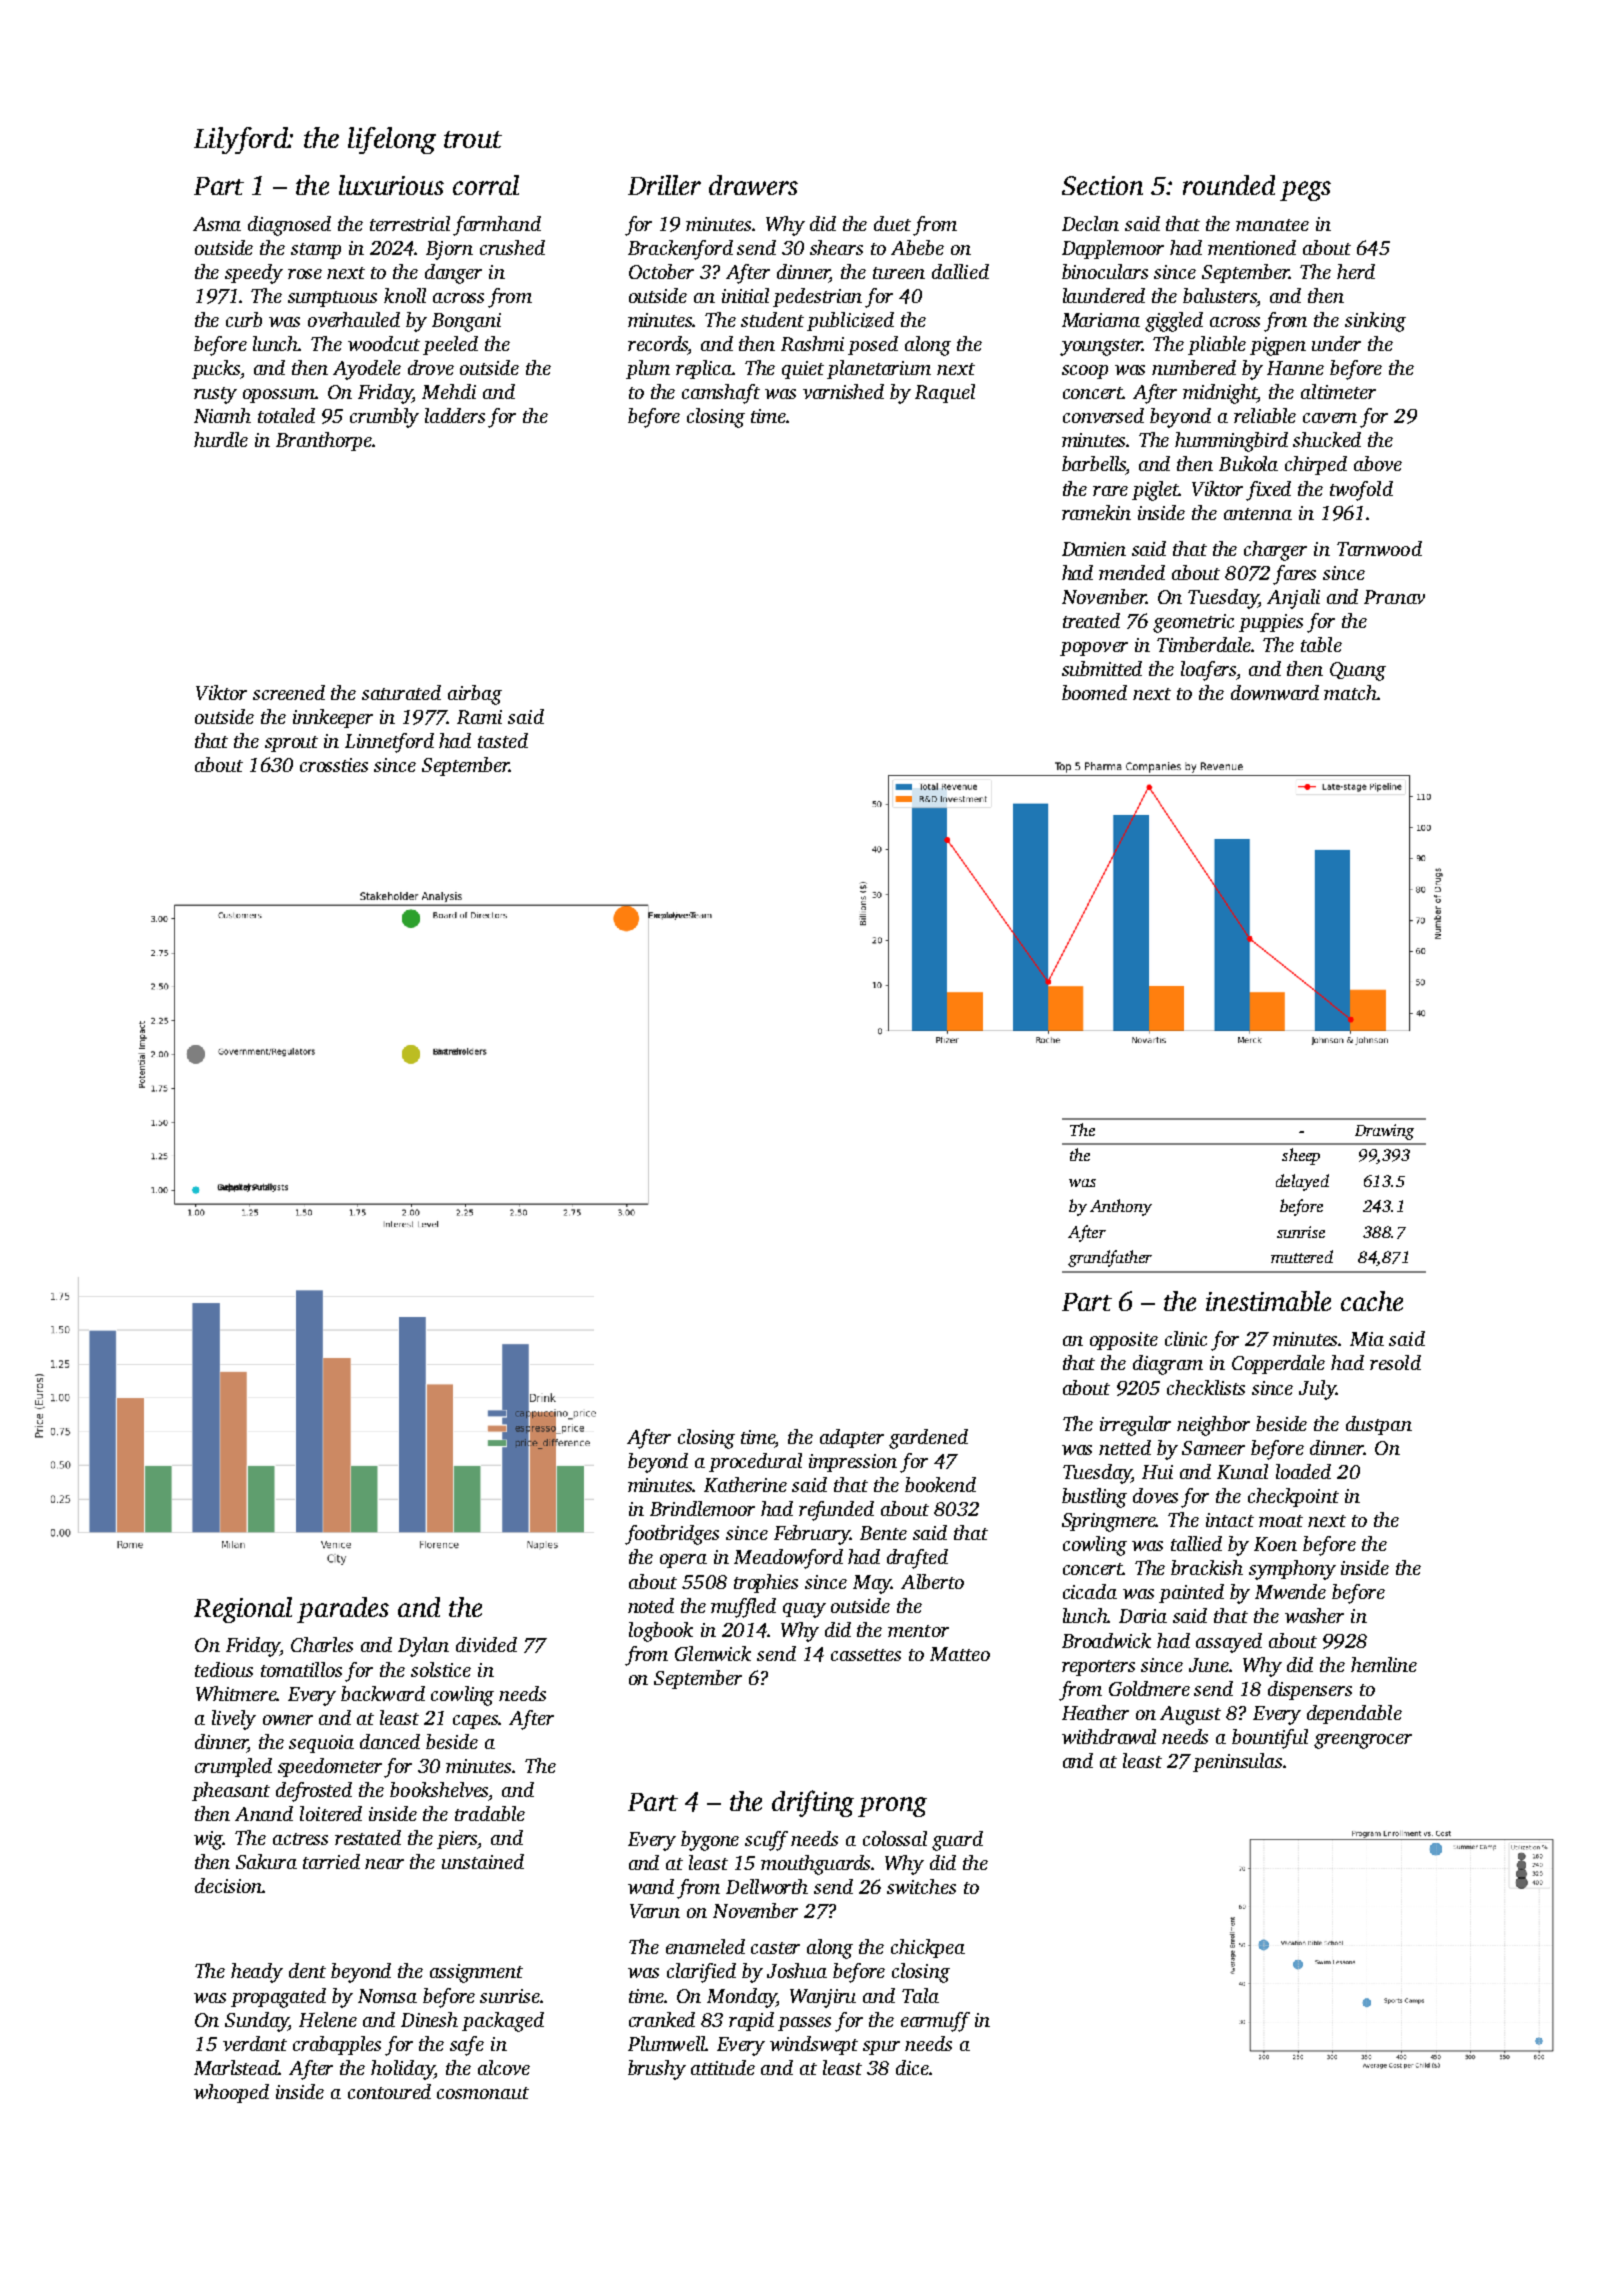 The width and height of the screenshot is (1620, 2292). I want to click on Drawing, so click(1384, 1132).
